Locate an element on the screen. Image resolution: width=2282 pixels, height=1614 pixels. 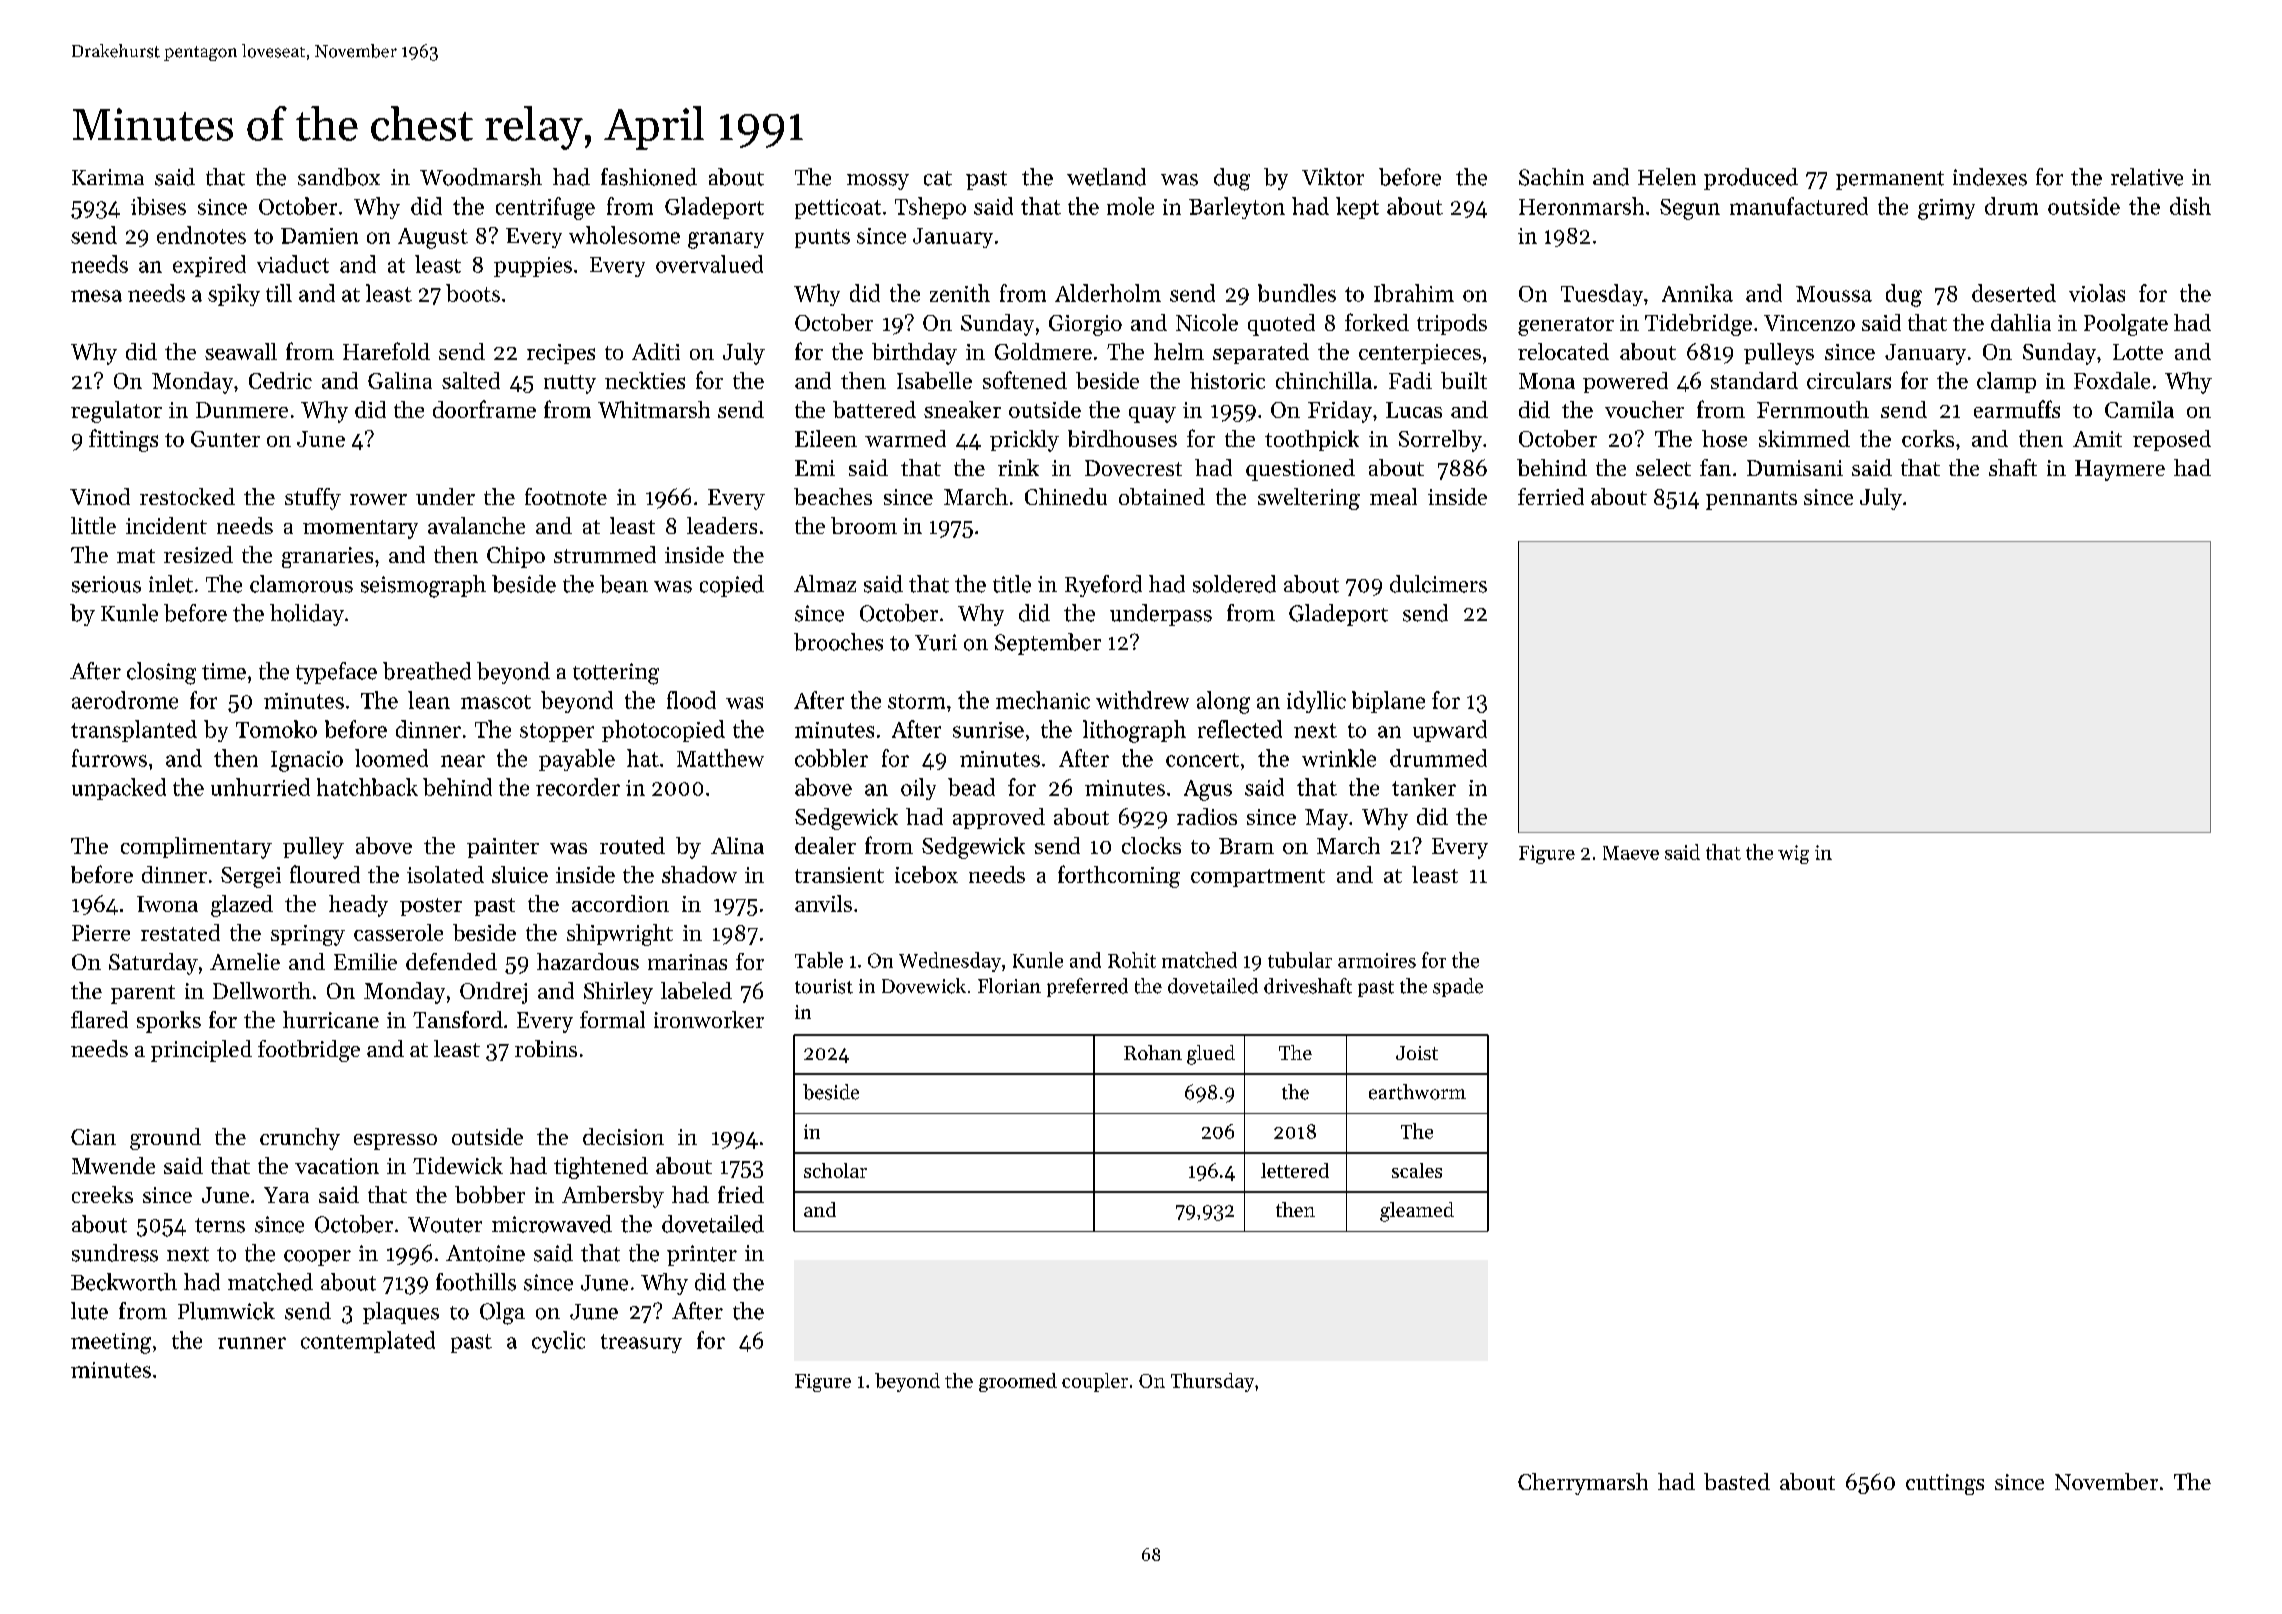
contemplated is located at coordinates (368, 1342).
